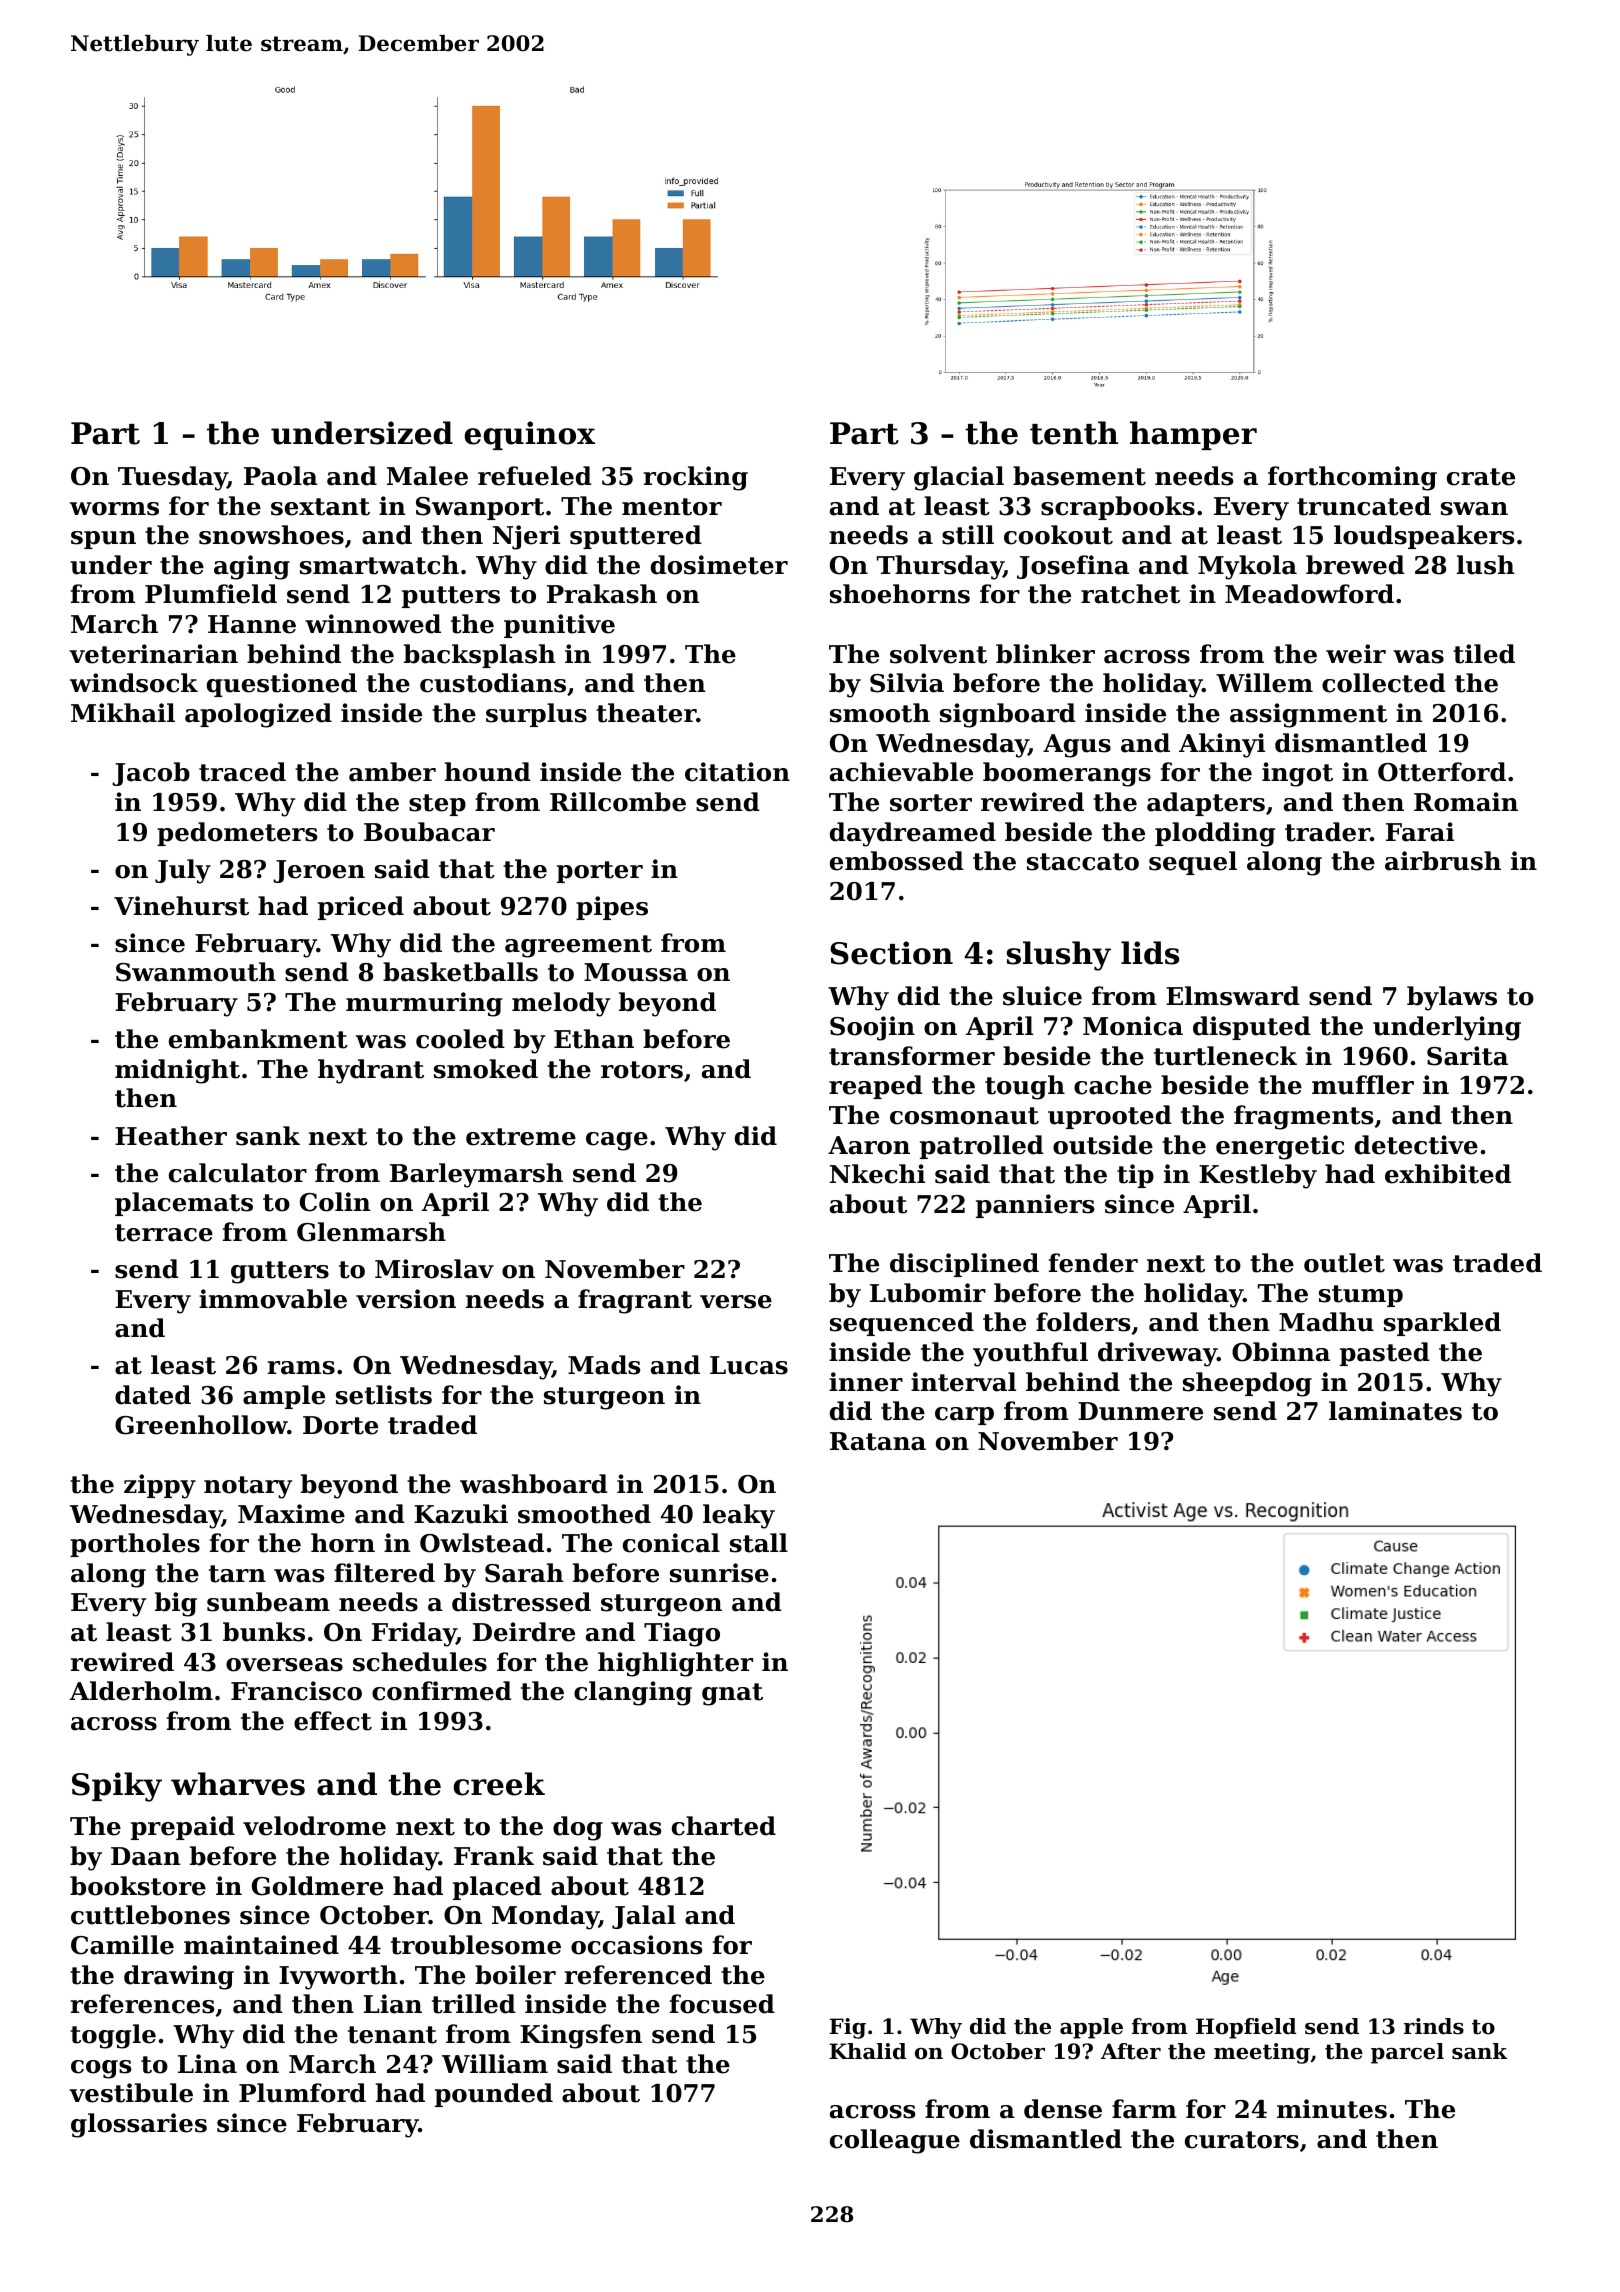 This screenshot has height=2292, width=1620. Describe the element at coordinates (261, 1945) in the screenshot. I see `maintained` at that location.
